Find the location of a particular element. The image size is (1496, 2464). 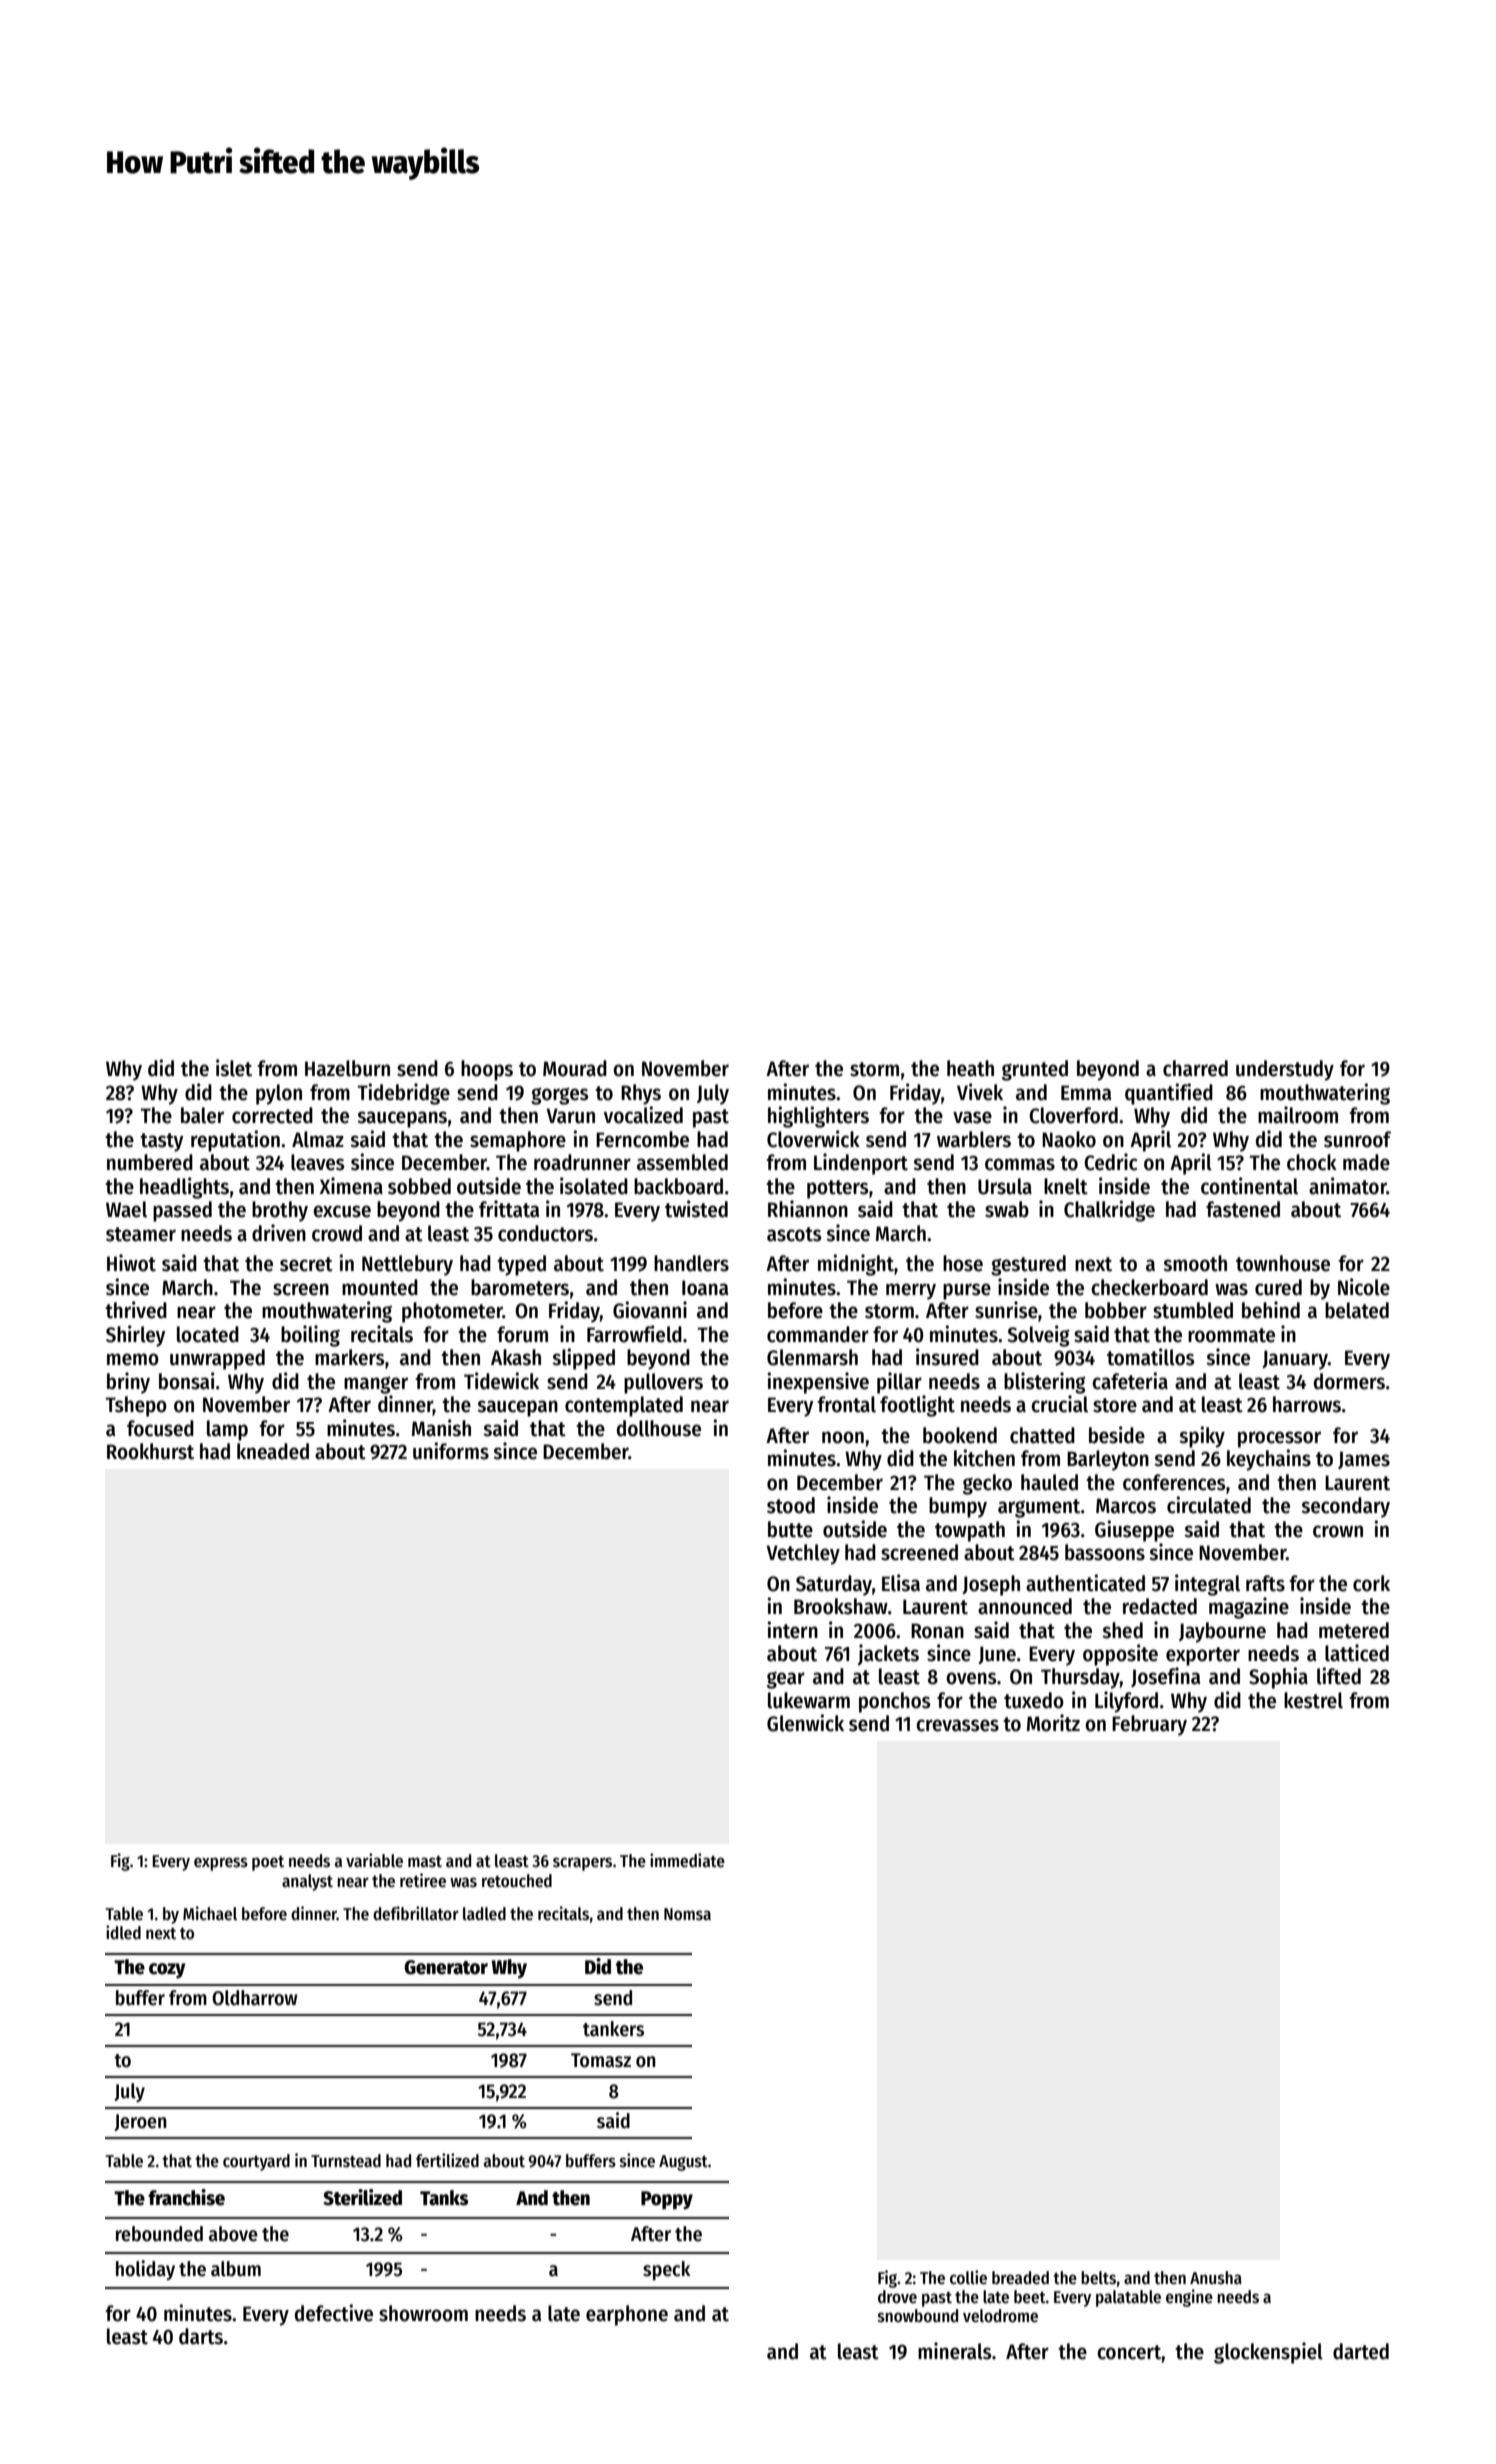

Anusha is located at coordinates (1216, 2278).
